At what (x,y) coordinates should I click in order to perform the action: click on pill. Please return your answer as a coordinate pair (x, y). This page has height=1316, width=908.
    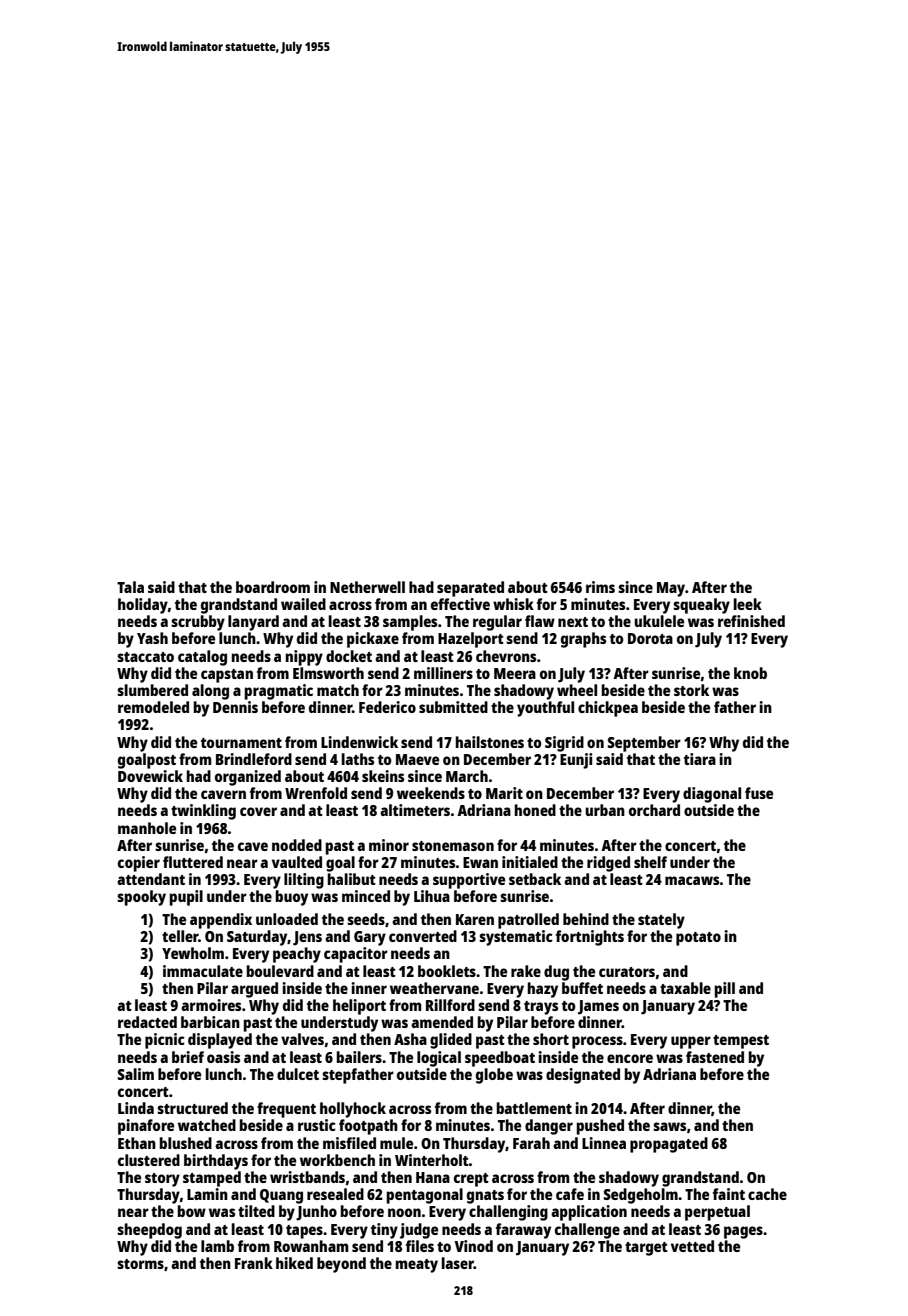
    Looking at the image, I should click on (725, 990).
